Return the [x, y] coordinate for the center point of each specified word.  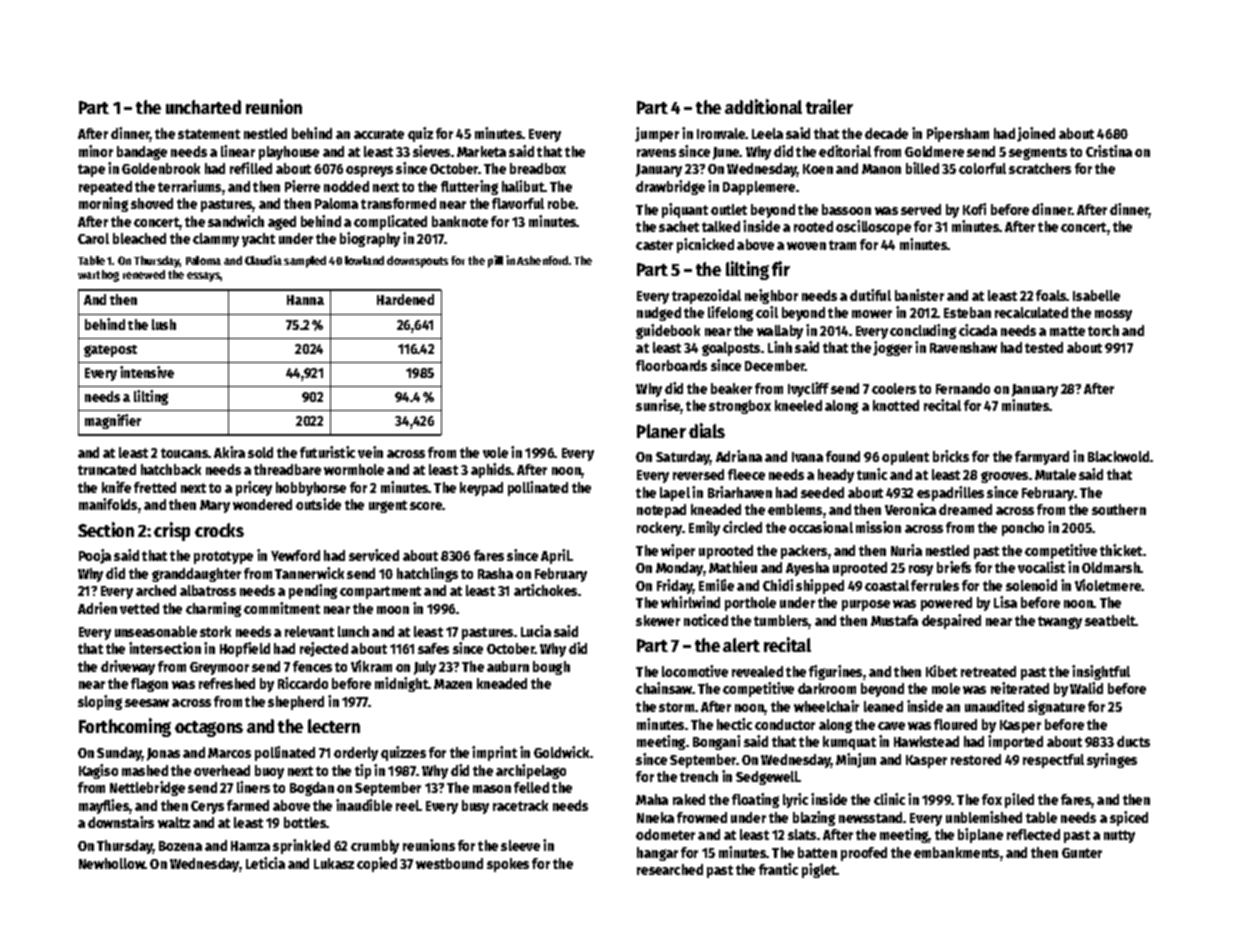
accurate [379, 134]
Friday [675, 586]
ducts [1133, 741]
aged [282, 223]
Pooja [95, 556]
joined [1036, 134]
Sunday [119, 754]
